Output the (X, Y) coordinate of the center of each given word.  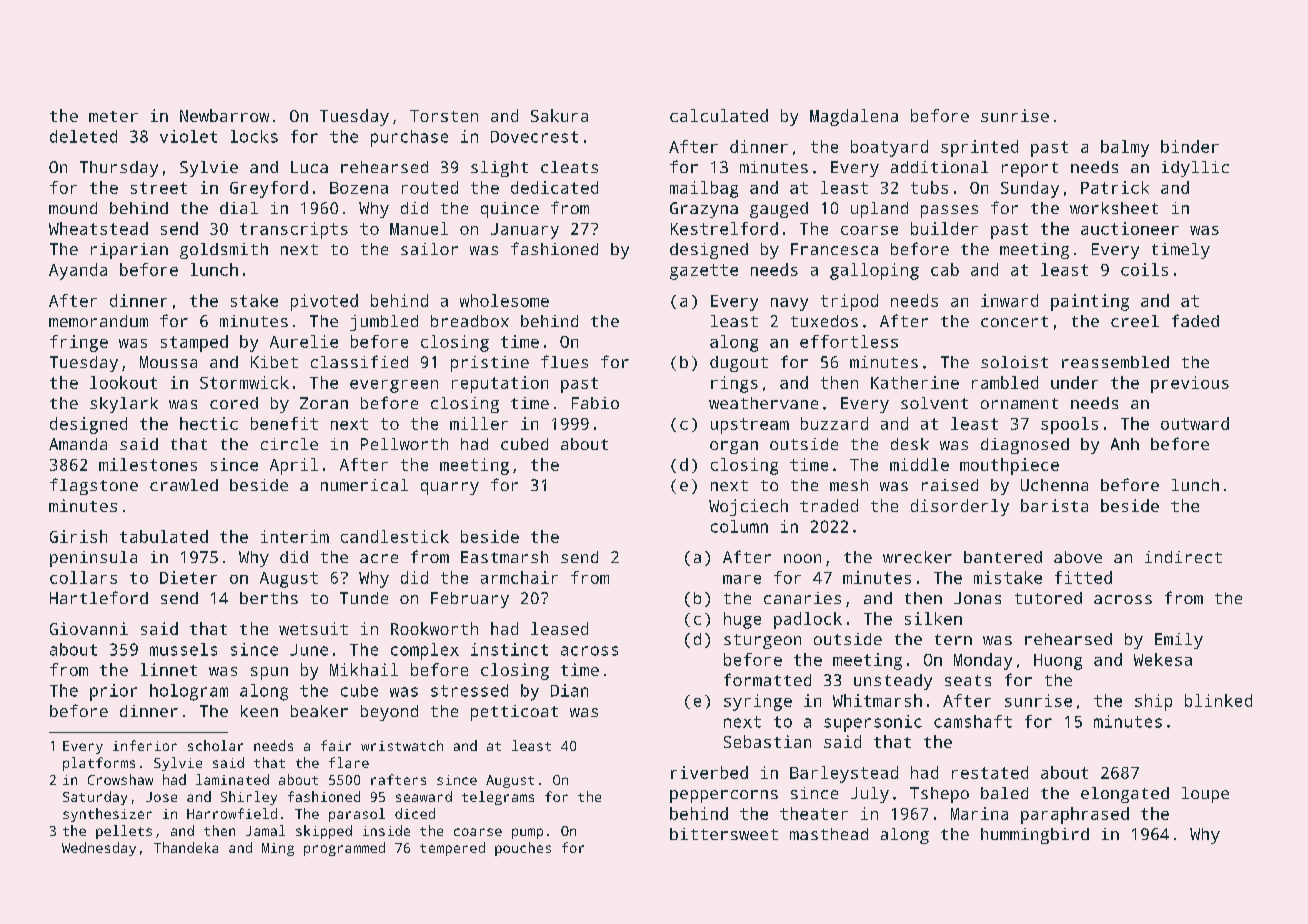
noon (802, 558)
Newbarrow (224, 115)
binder (1190, 146)
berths (269, 598)
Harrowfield (232, 813)
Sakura (559, 115)
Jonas (977, 598)
